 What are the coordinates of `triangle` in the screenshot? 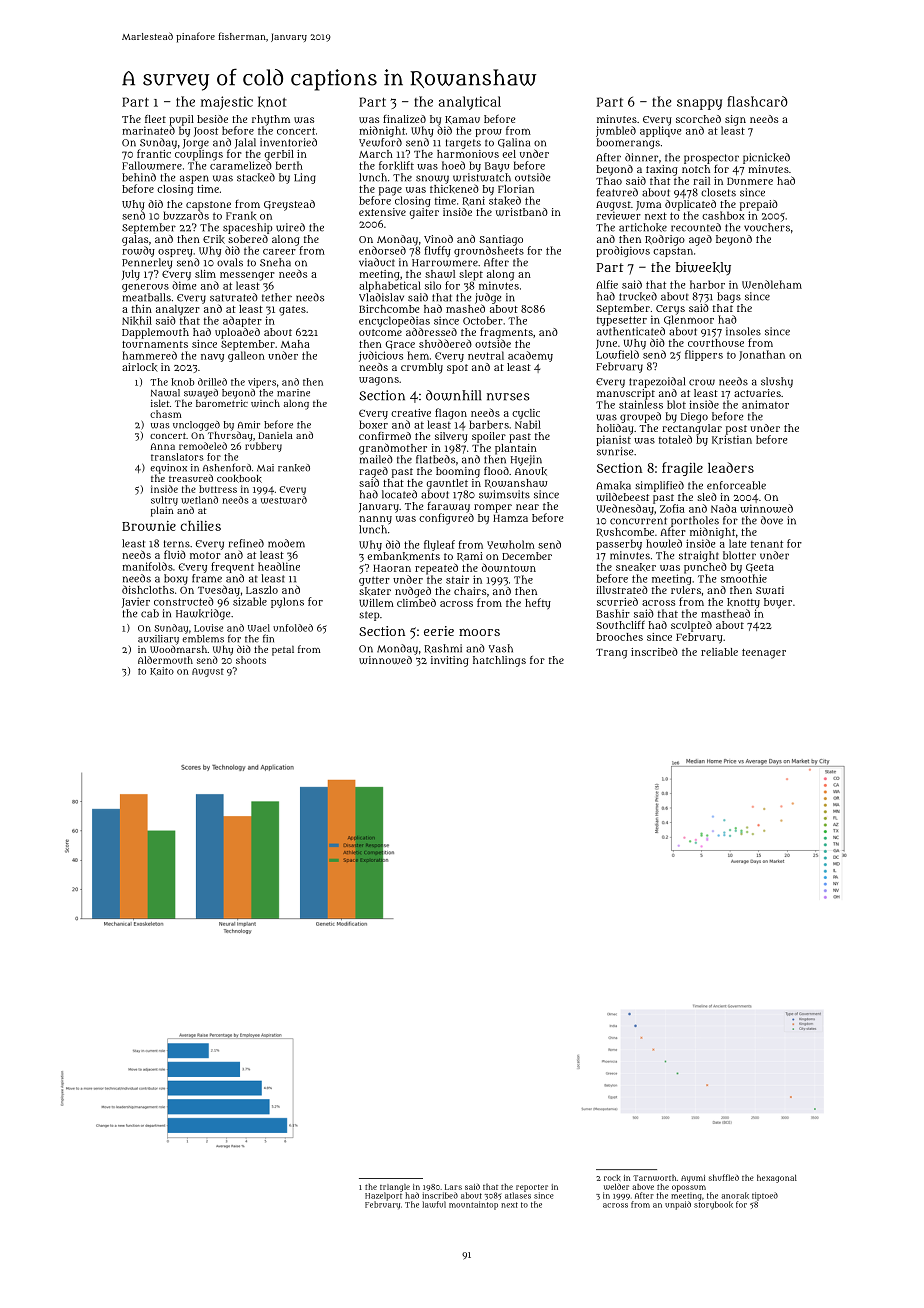 It's located at (395, 1188).
